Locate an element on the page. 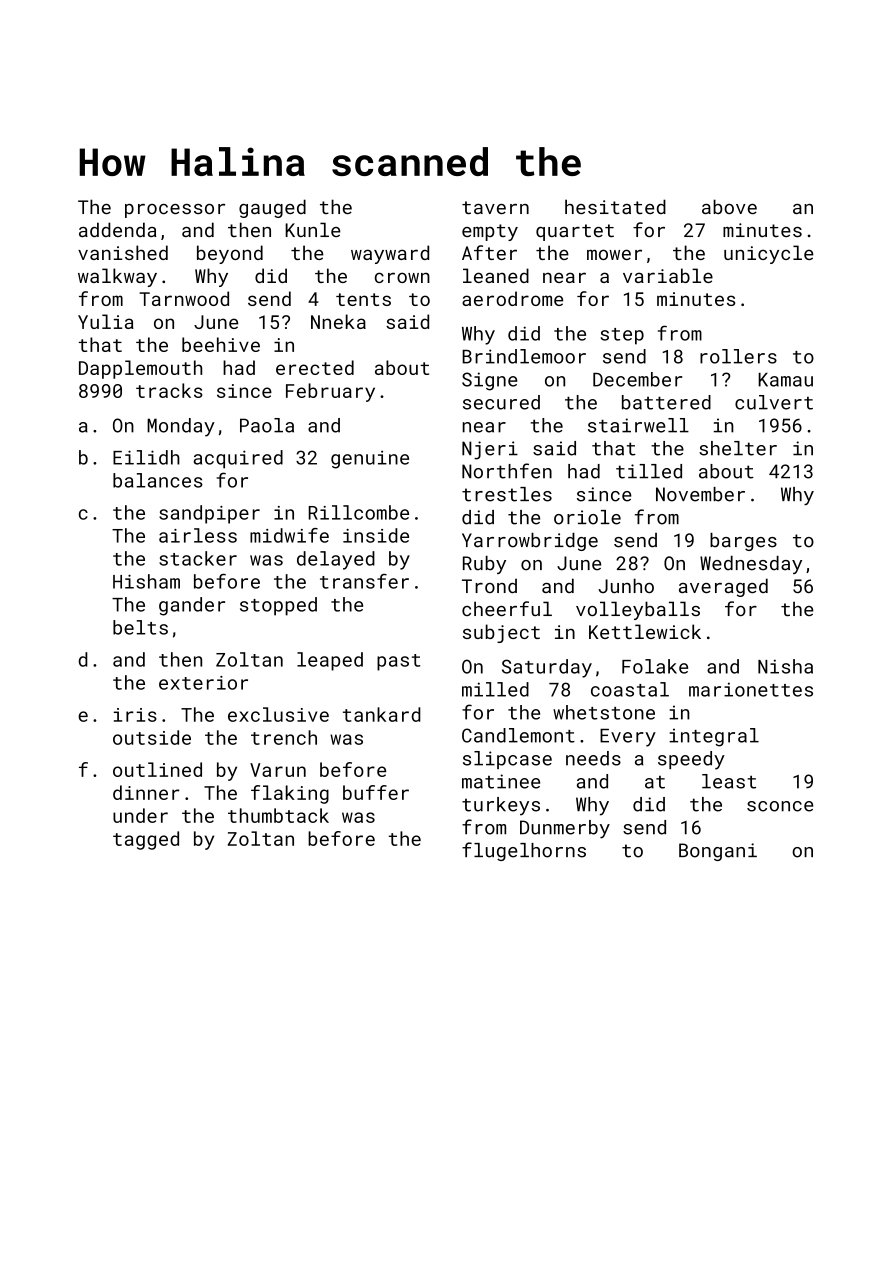 The image size is (892, 1266). Nneka is located at coordinates (338, 321).
